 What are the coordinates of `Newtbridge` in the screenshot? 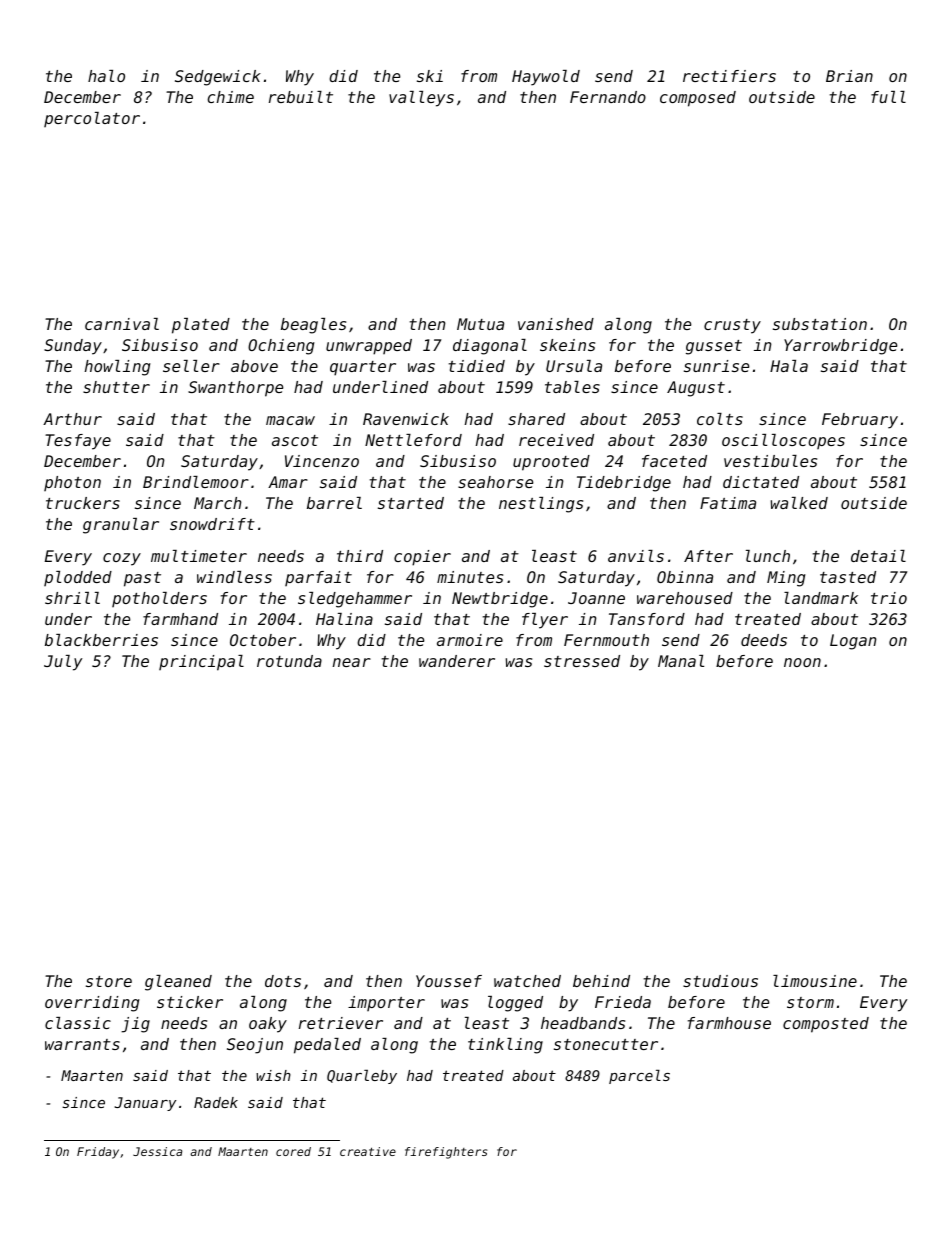 It's located at (500, 600).
